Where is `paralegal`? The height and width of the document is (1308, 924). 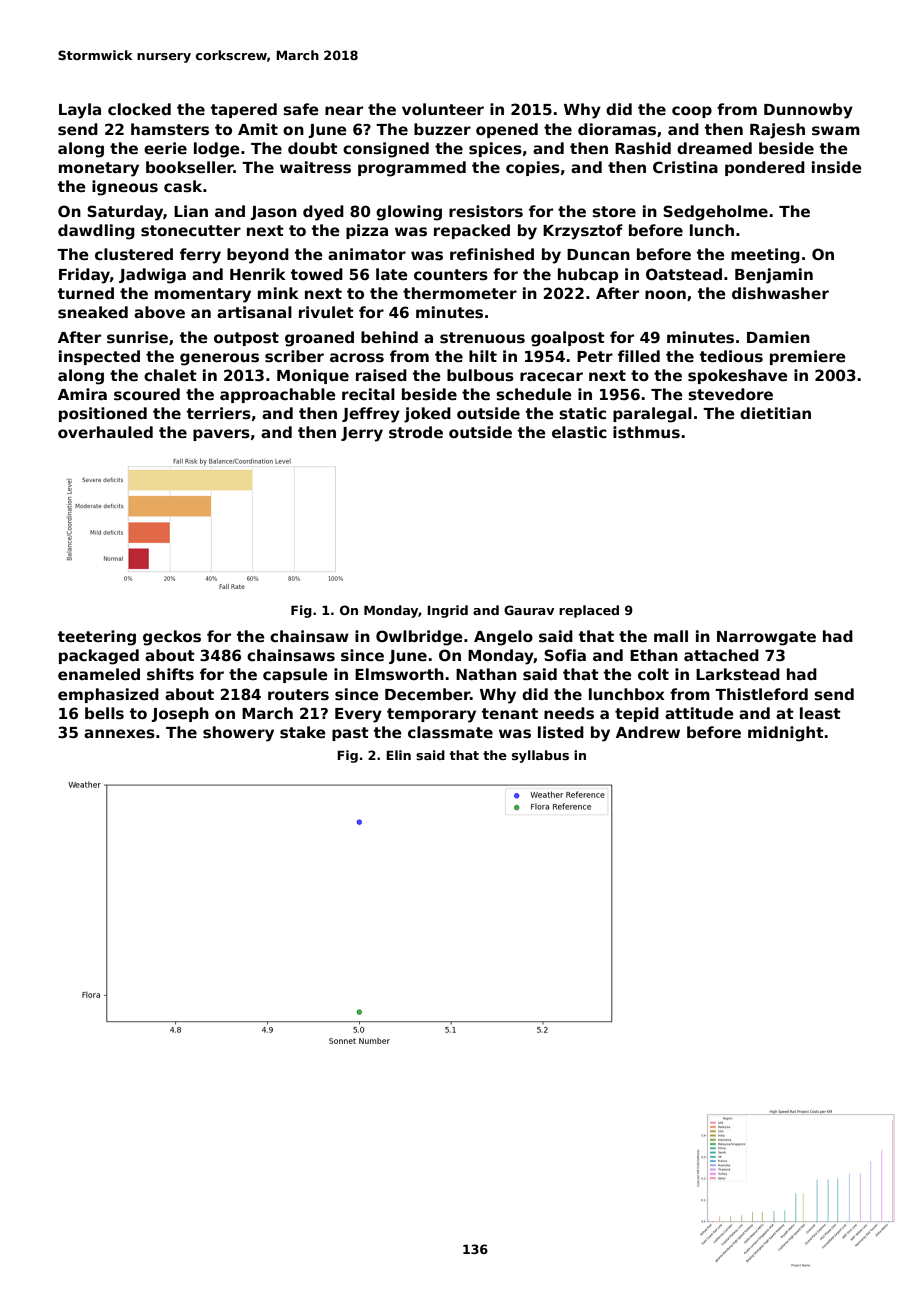 paralegal is located at coordinates (652, 415).
